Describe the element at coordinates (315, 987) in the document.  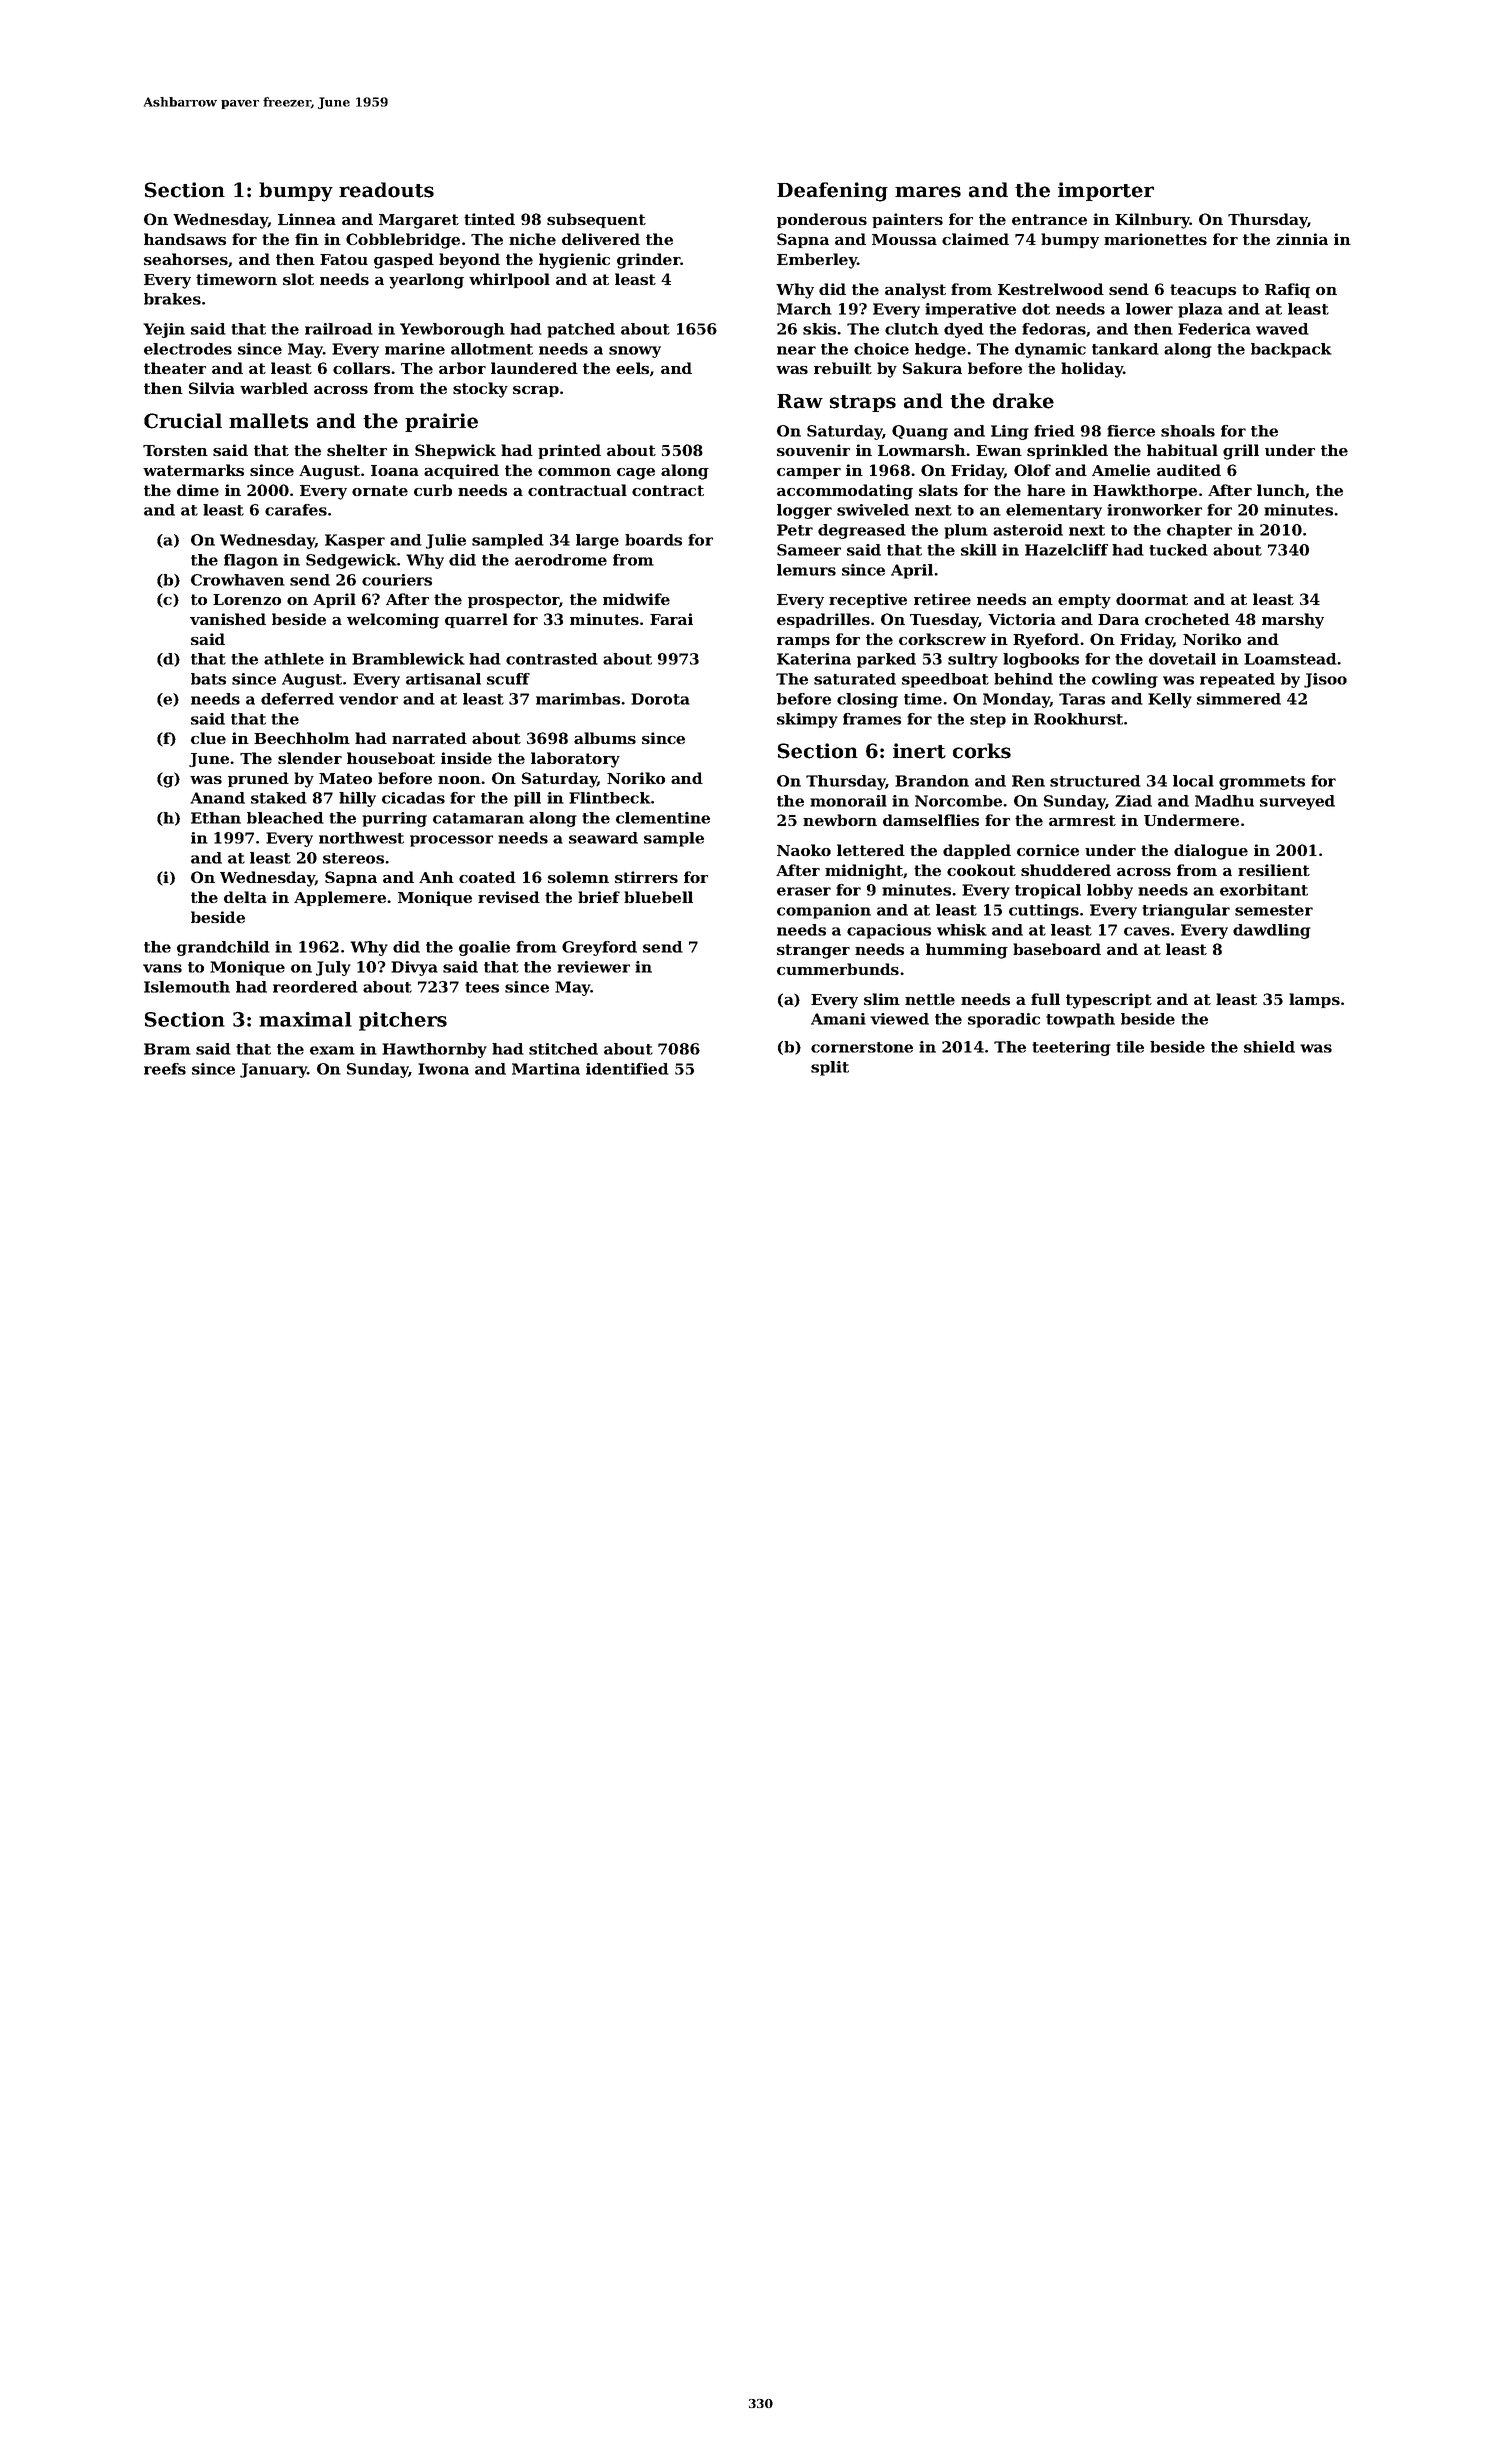
I see `reordered` at that location.
